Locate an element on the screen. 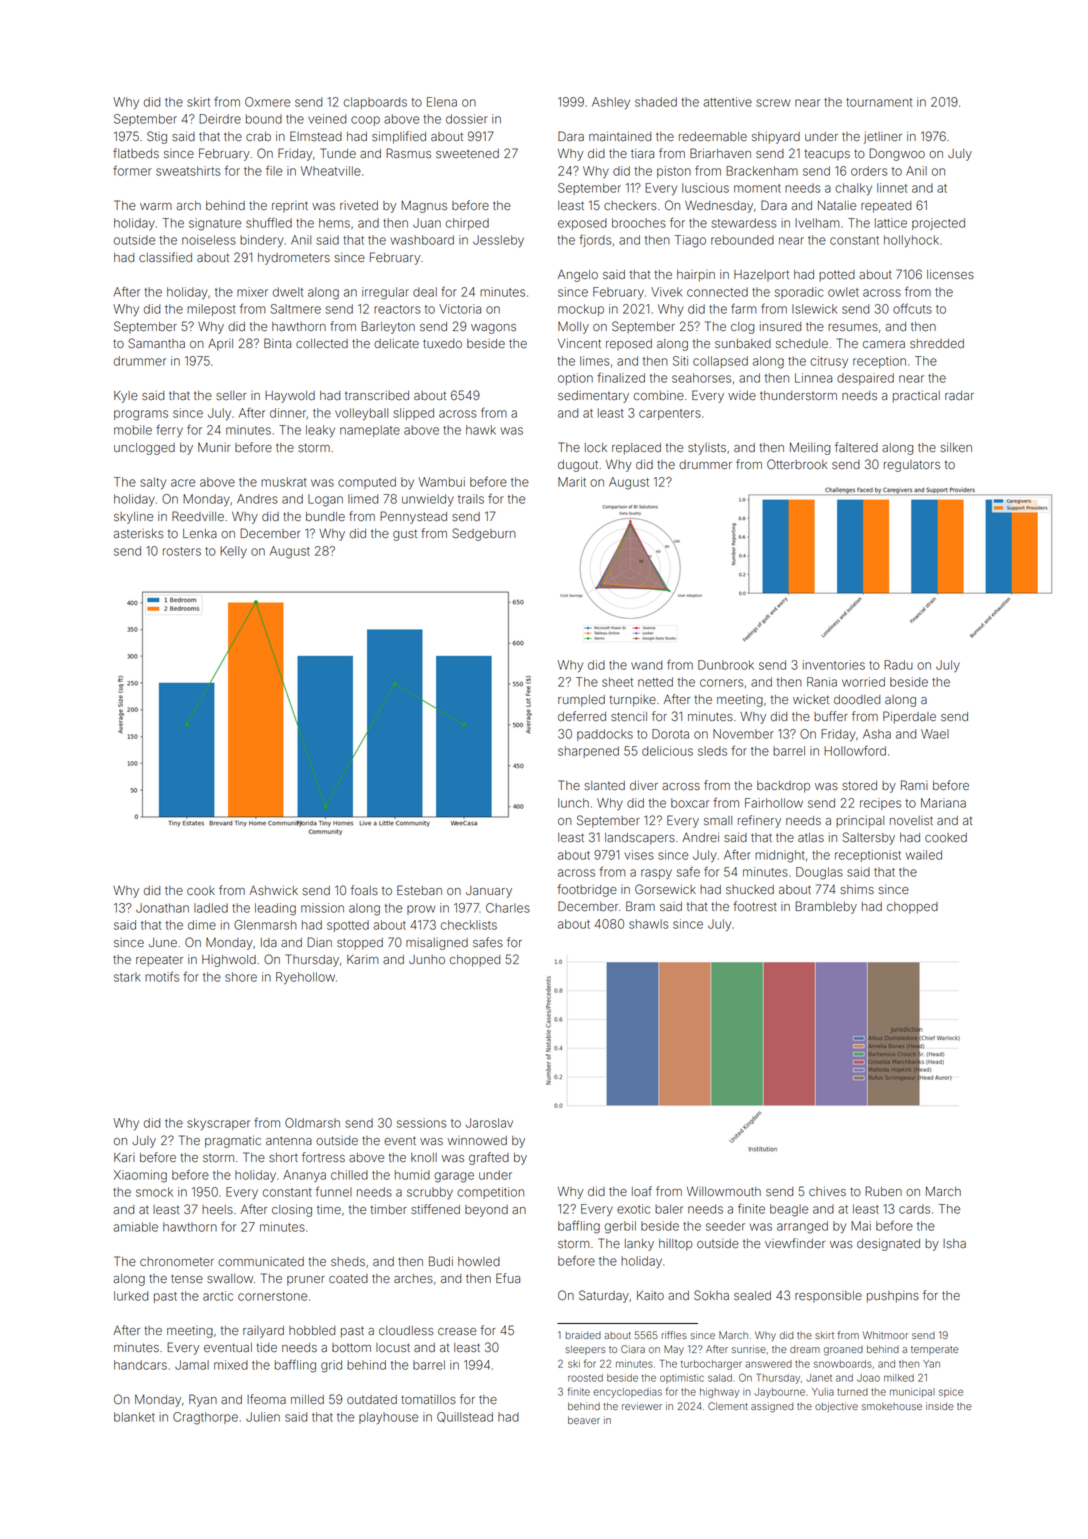 This screenshot has width=1088, height=1539. Ruben is located at coordinates (883, 1191).
